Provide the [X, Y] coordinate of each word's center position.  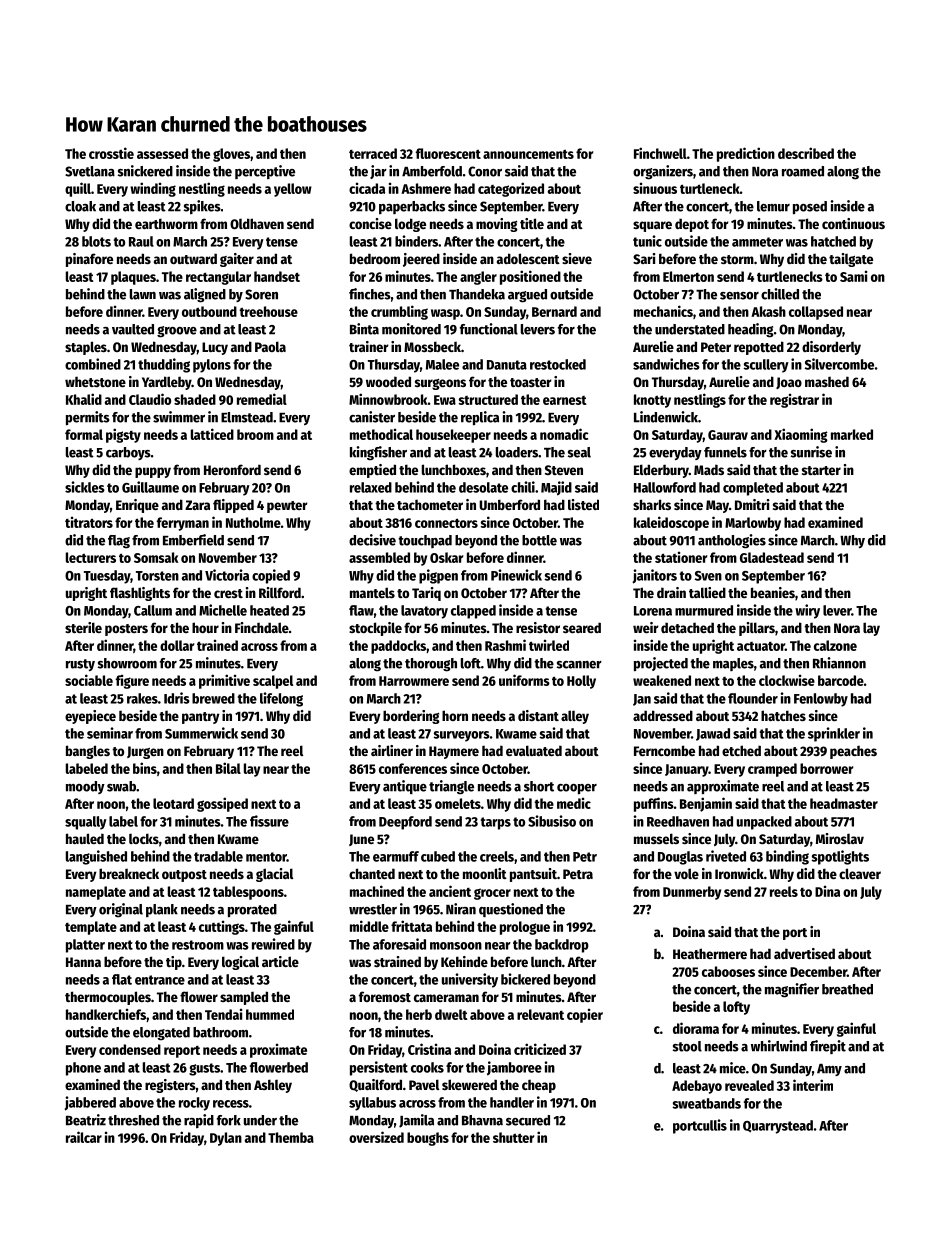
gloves [231, 155]
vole [686, 873]
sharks [652, 504]
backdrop [562, 946]
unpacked [764, 823]
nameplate [96, 893]
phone [83, 1069]
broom [255, 434]
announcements [528, 154]
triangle [451, 787]
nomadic [564, 434]
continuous [853, 223]
